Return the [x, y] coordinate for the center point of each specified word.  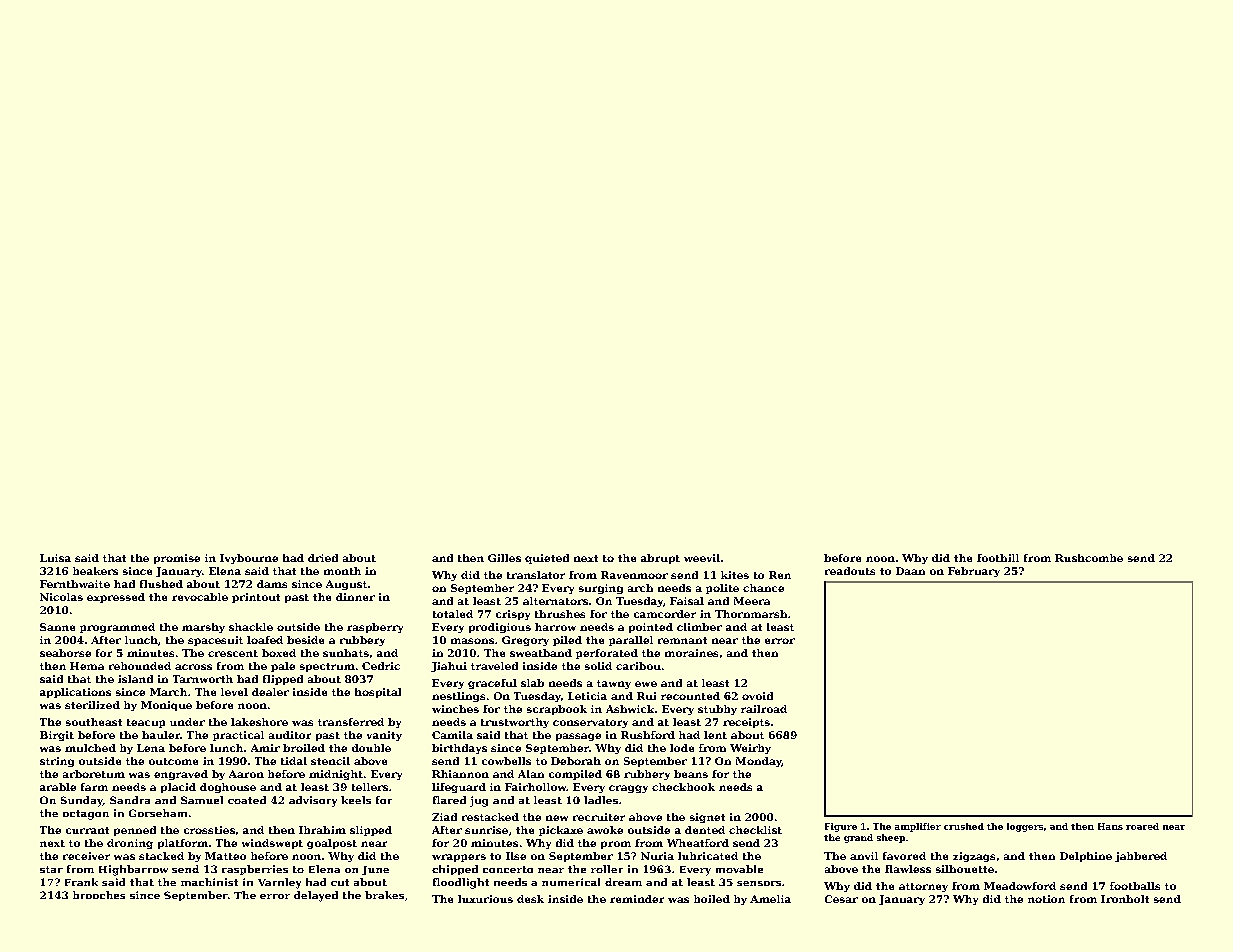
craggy [628, 789]
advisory [313, 801]
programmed [117, 628]
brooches [99, 895]
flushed [161, 584]
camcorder [665, 614]
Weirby [750, 749]
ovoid [757, 696]
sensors [759, 883]
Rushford [648, 735]
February [974, 572]
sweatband [541, 653]
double [371, 748]
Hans [1110, 826]
